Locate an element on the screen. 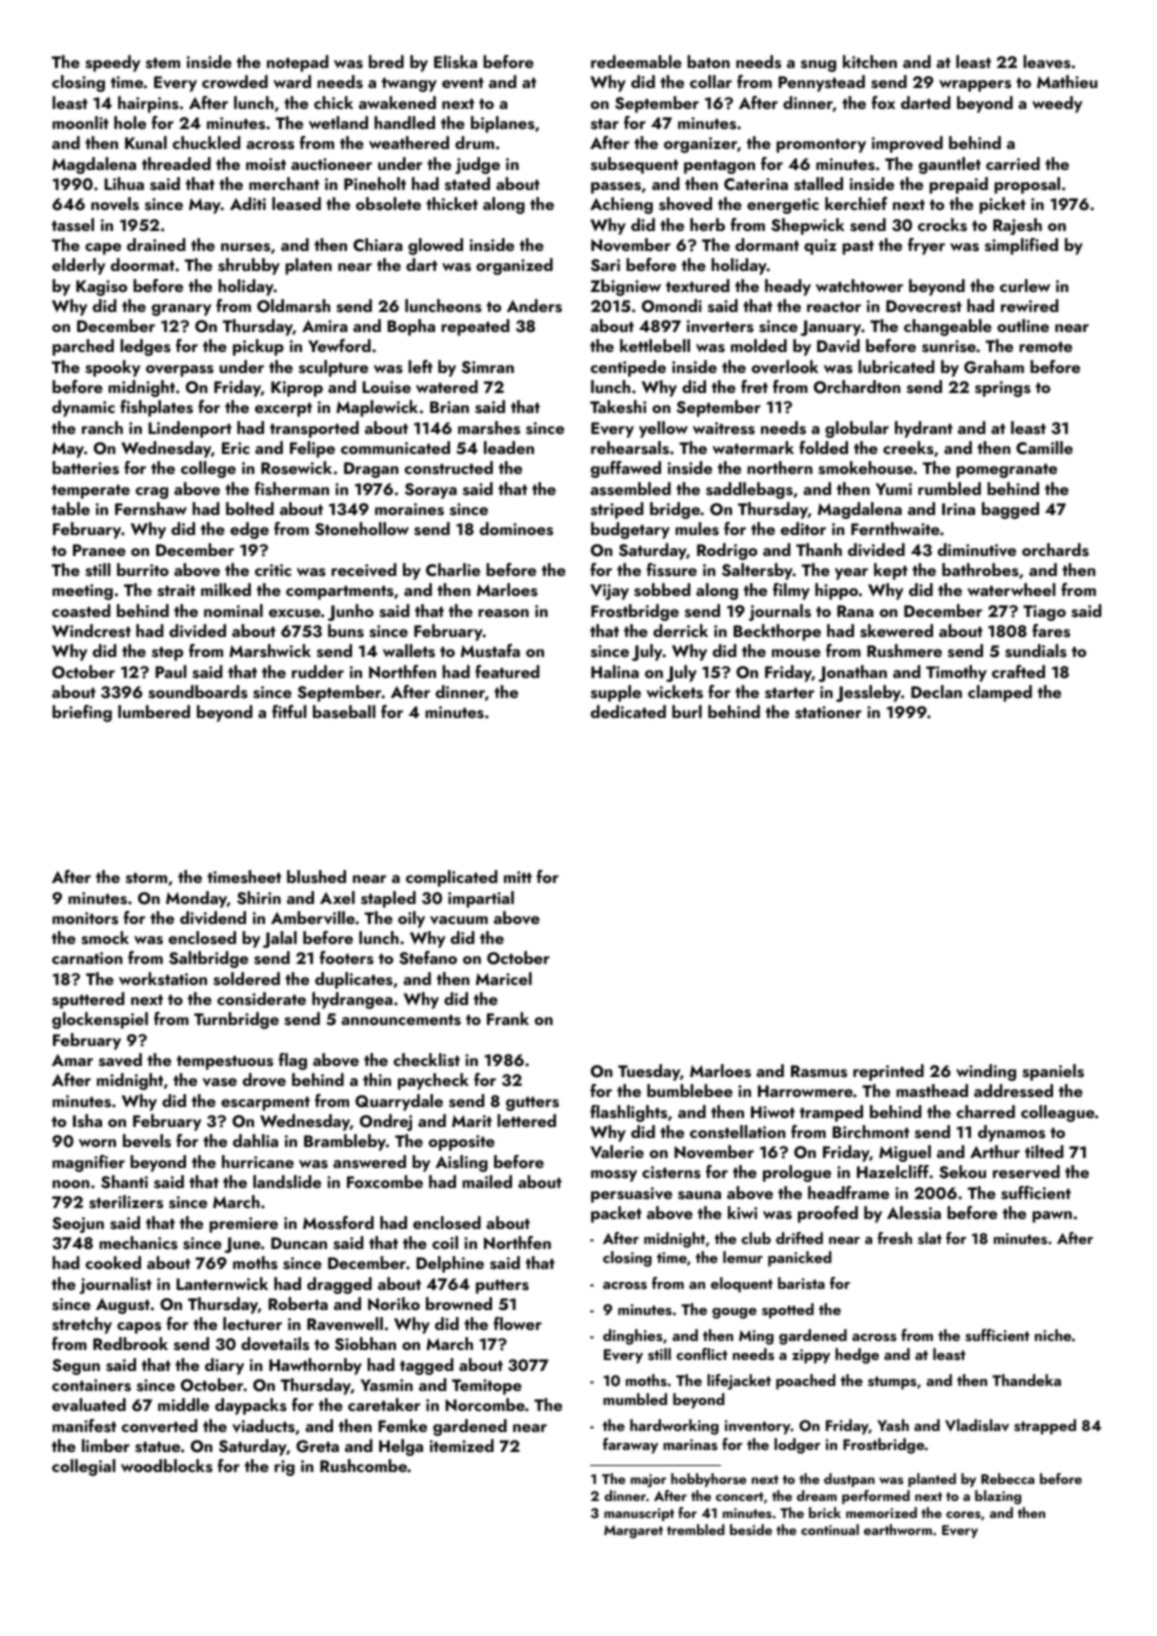 The image size is (1157, 1636). strait is located at coordinates (176, 590).
